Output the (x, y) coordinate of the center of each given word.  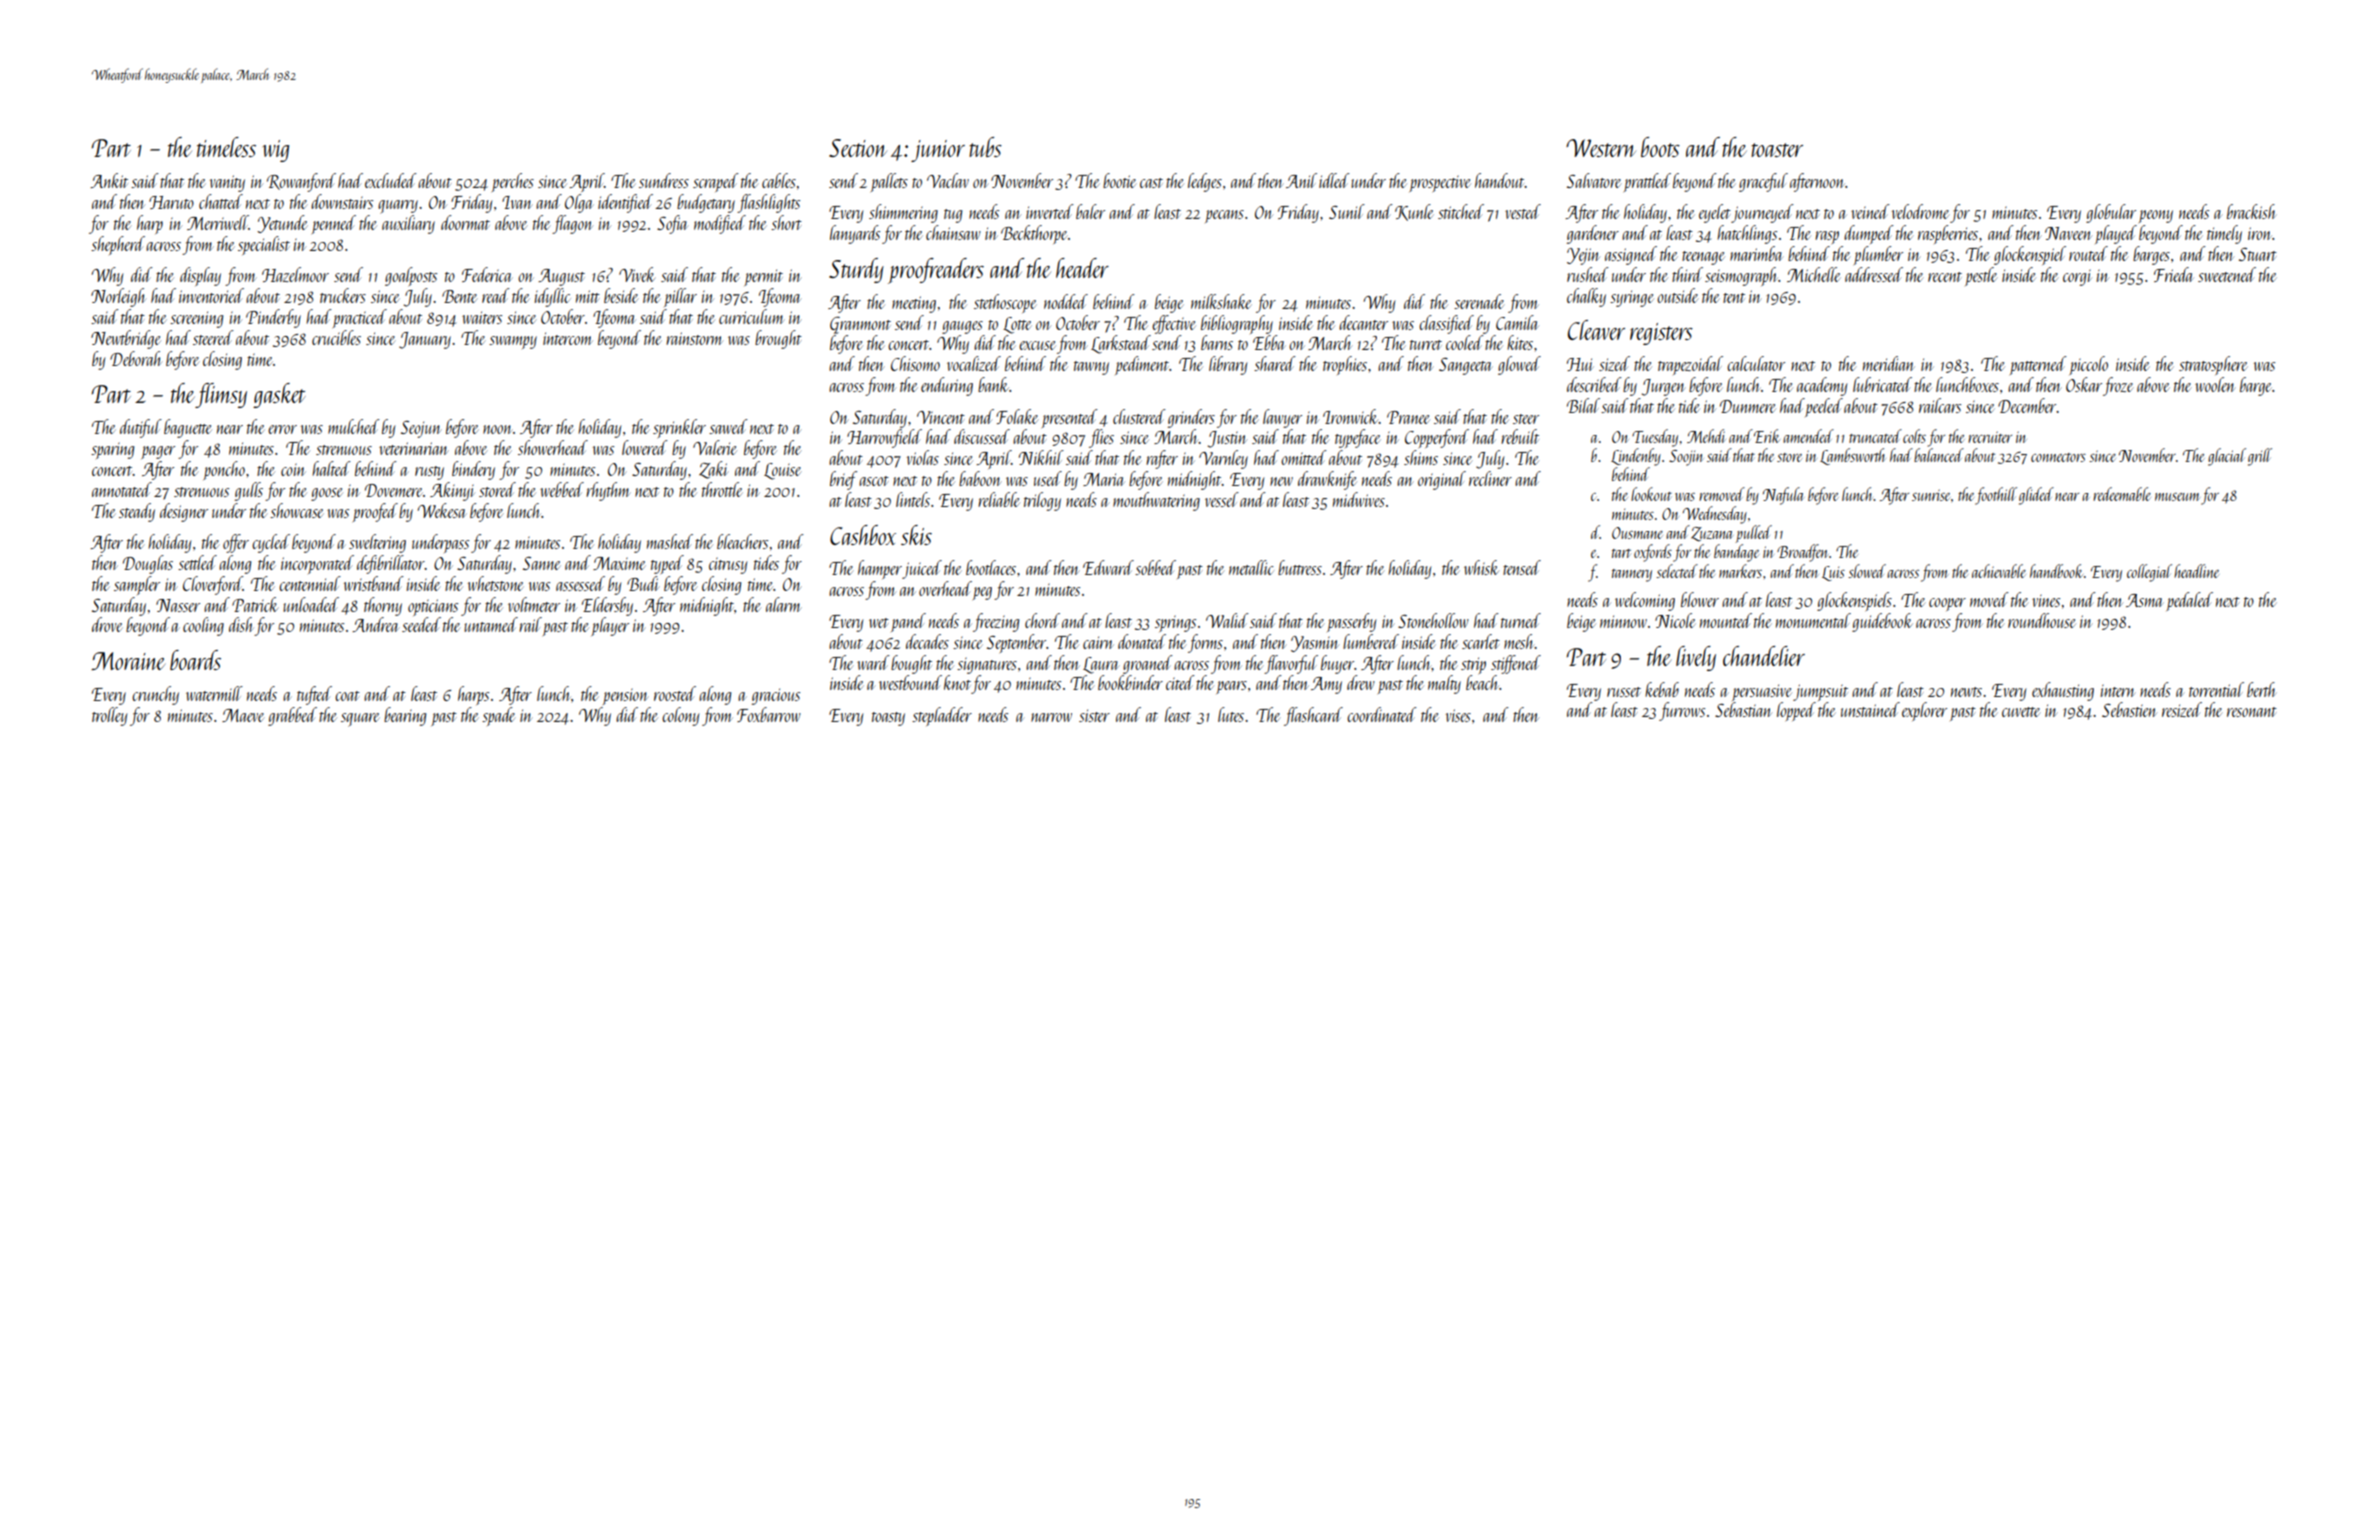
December (2027, 405)
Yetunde (282, 224)
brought (778, 339)
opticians (433, 607)
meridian (1888, 363)
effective (1174, 324)
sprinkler (679, 428)
